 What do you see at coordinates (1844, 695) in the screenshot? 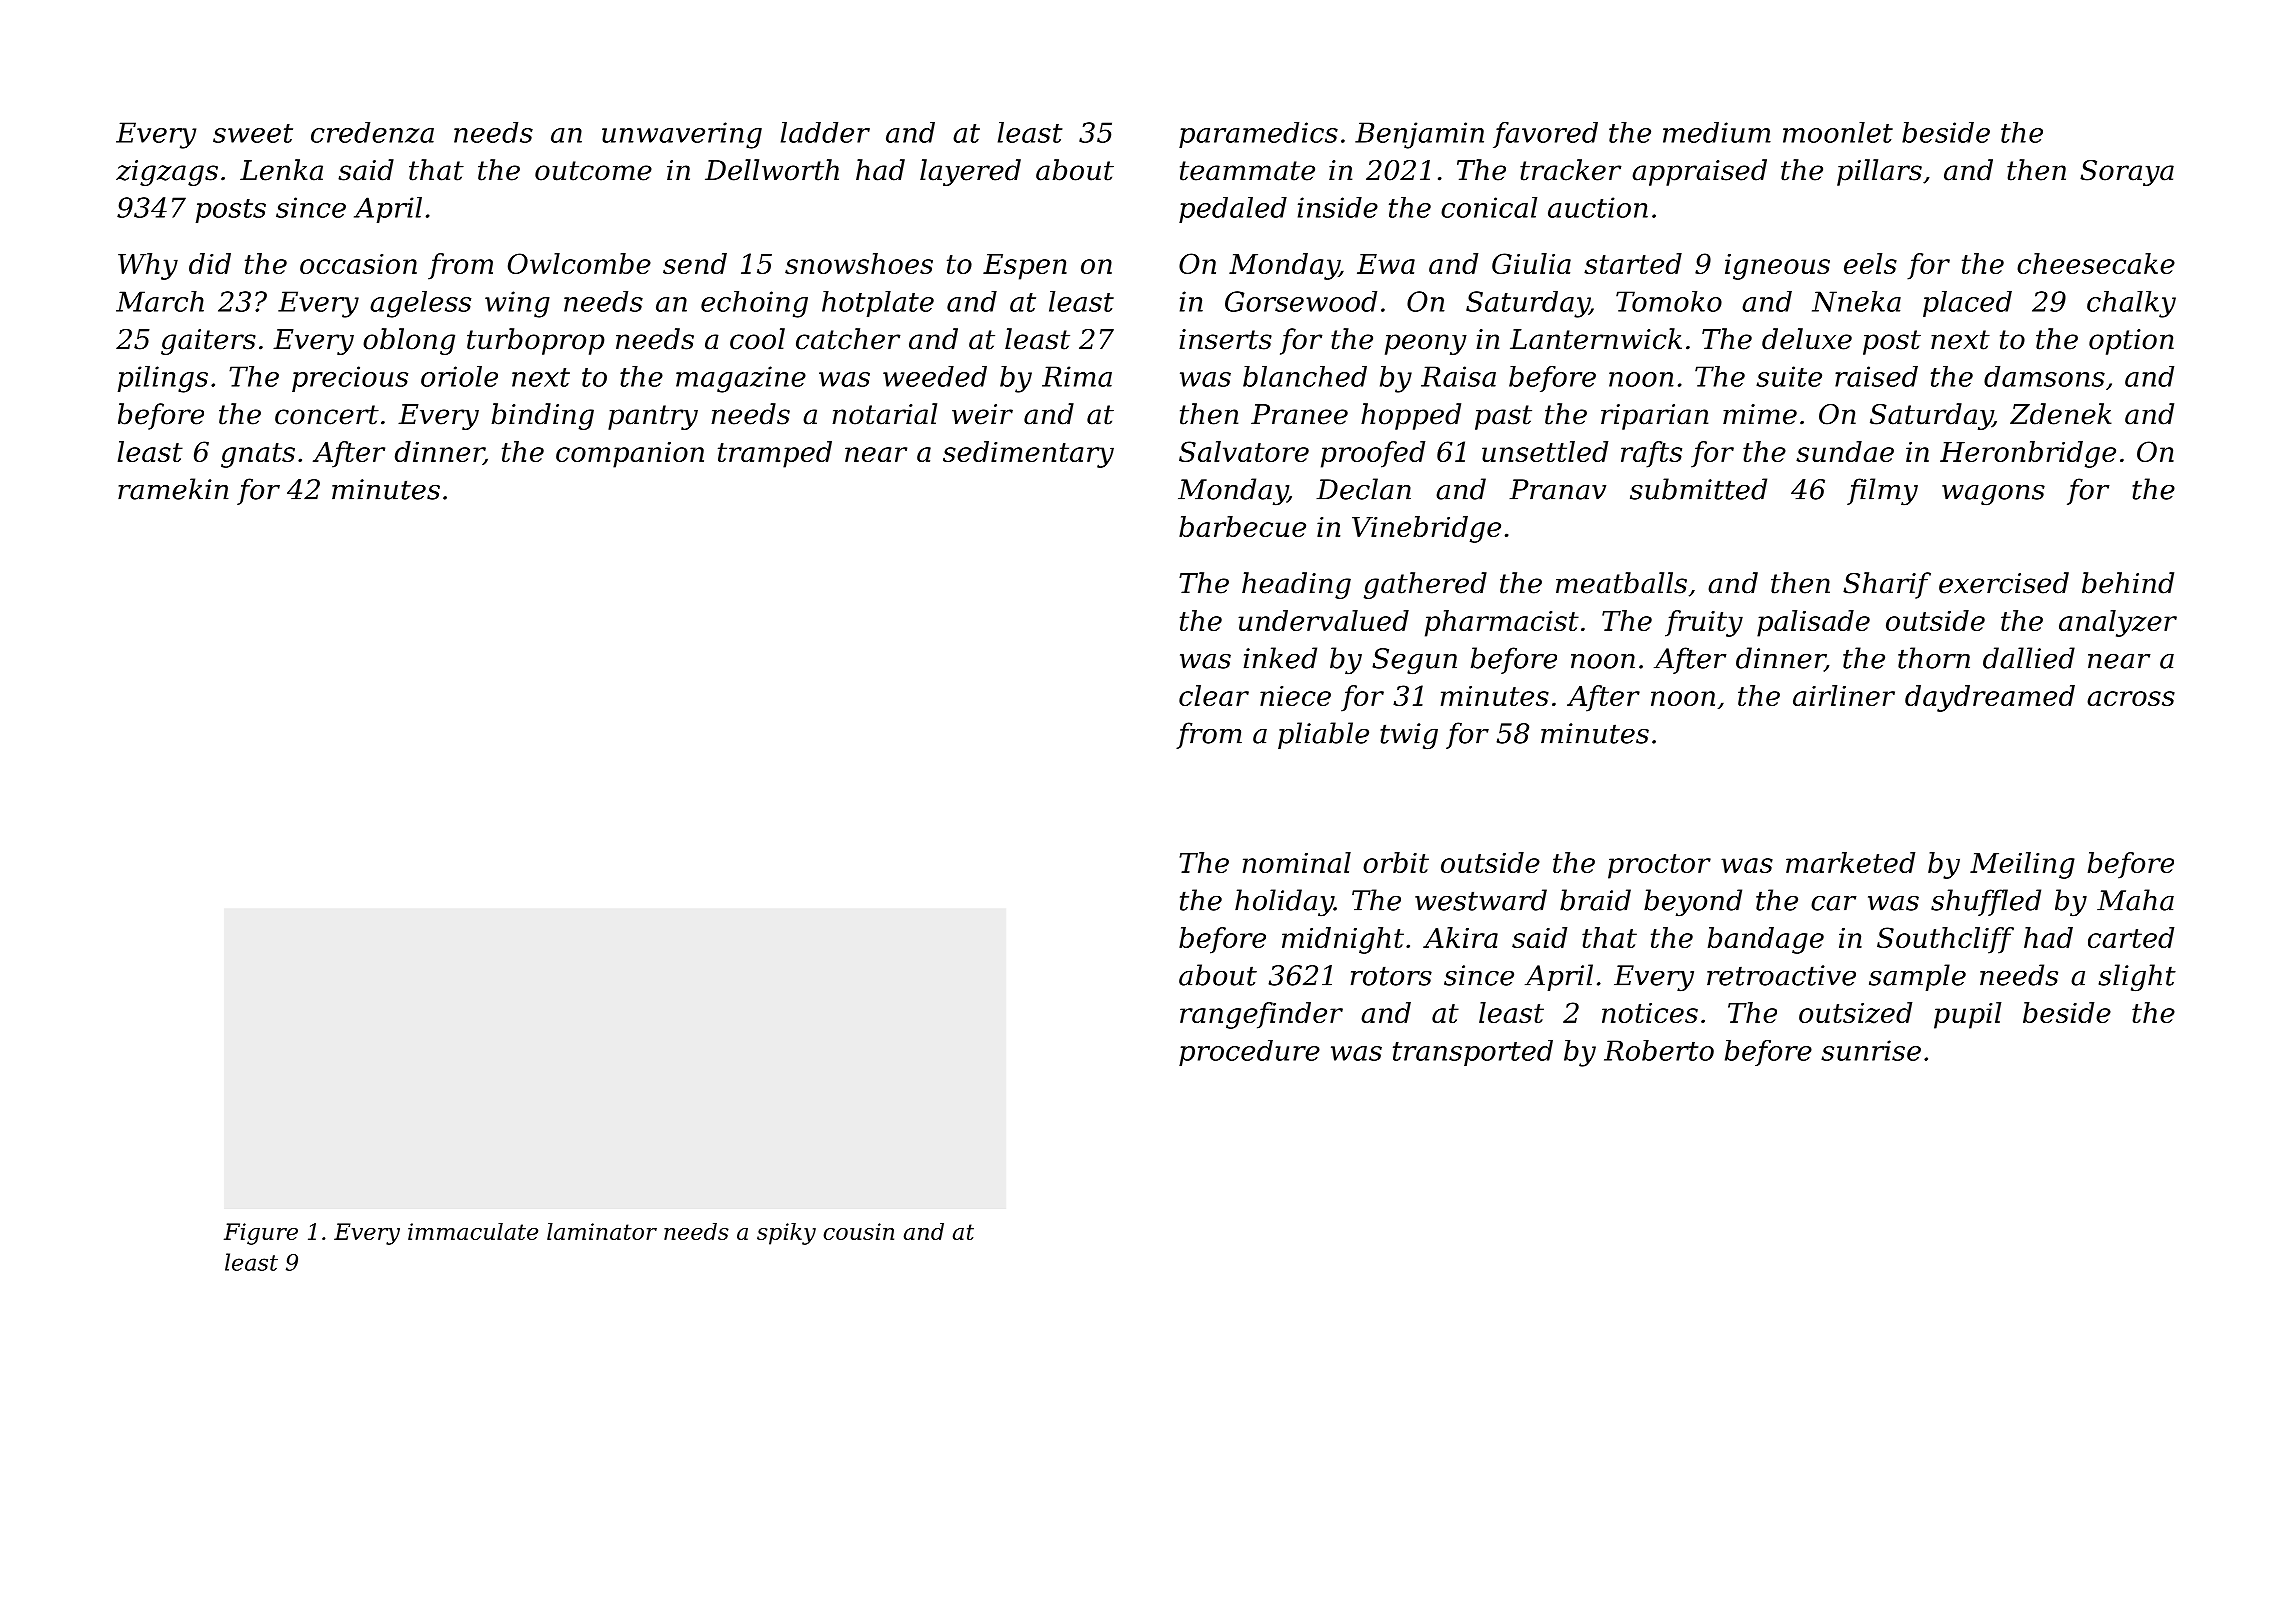
I see `airliner` at bounding box center [1844, 695].
